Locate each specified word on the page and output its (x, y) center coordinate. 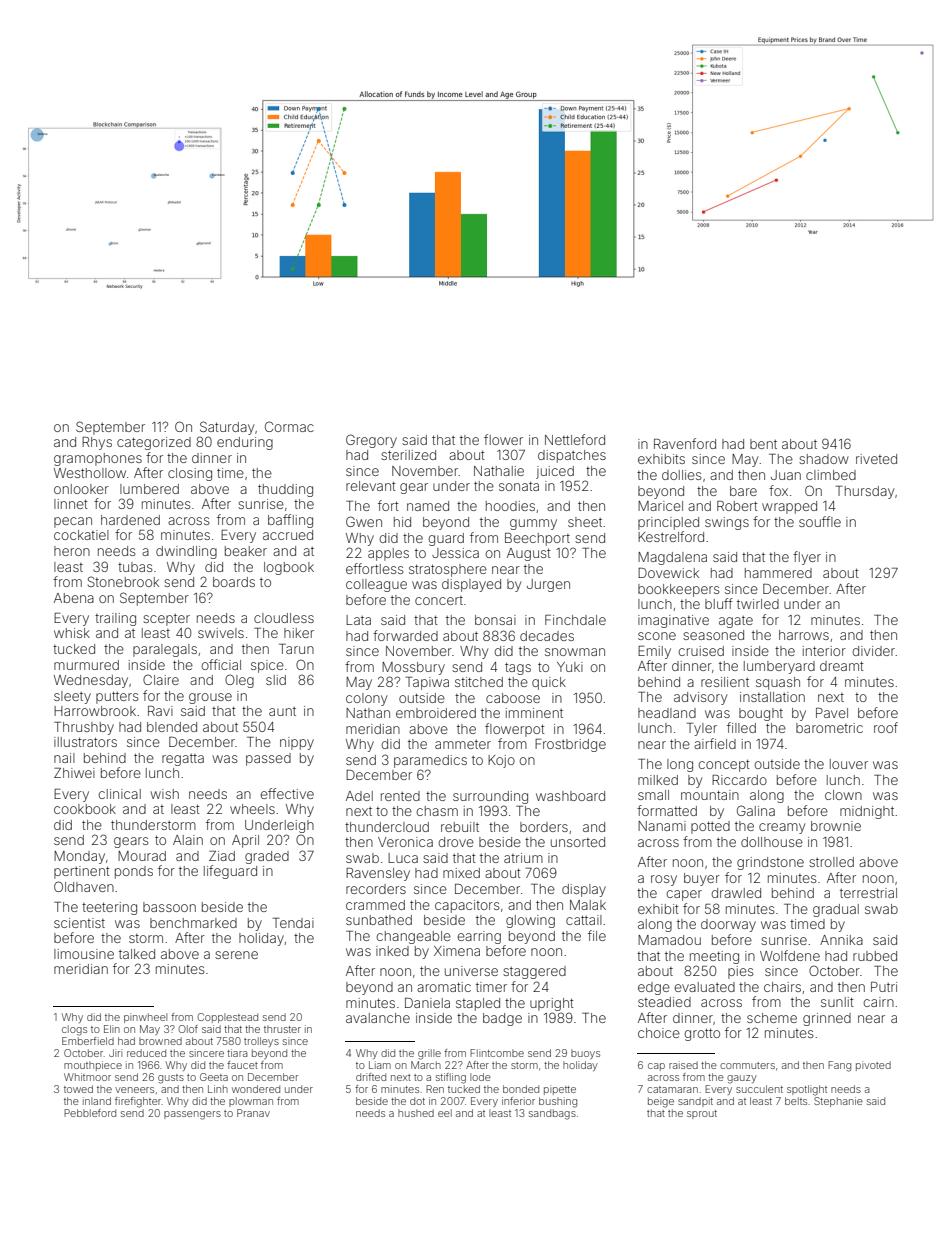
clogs (74, 1030)
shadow (824, 459)
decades (547, 636)
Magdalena (672, 558)
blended (172, 727)
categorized (154, 443)
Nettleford (575, 439)
